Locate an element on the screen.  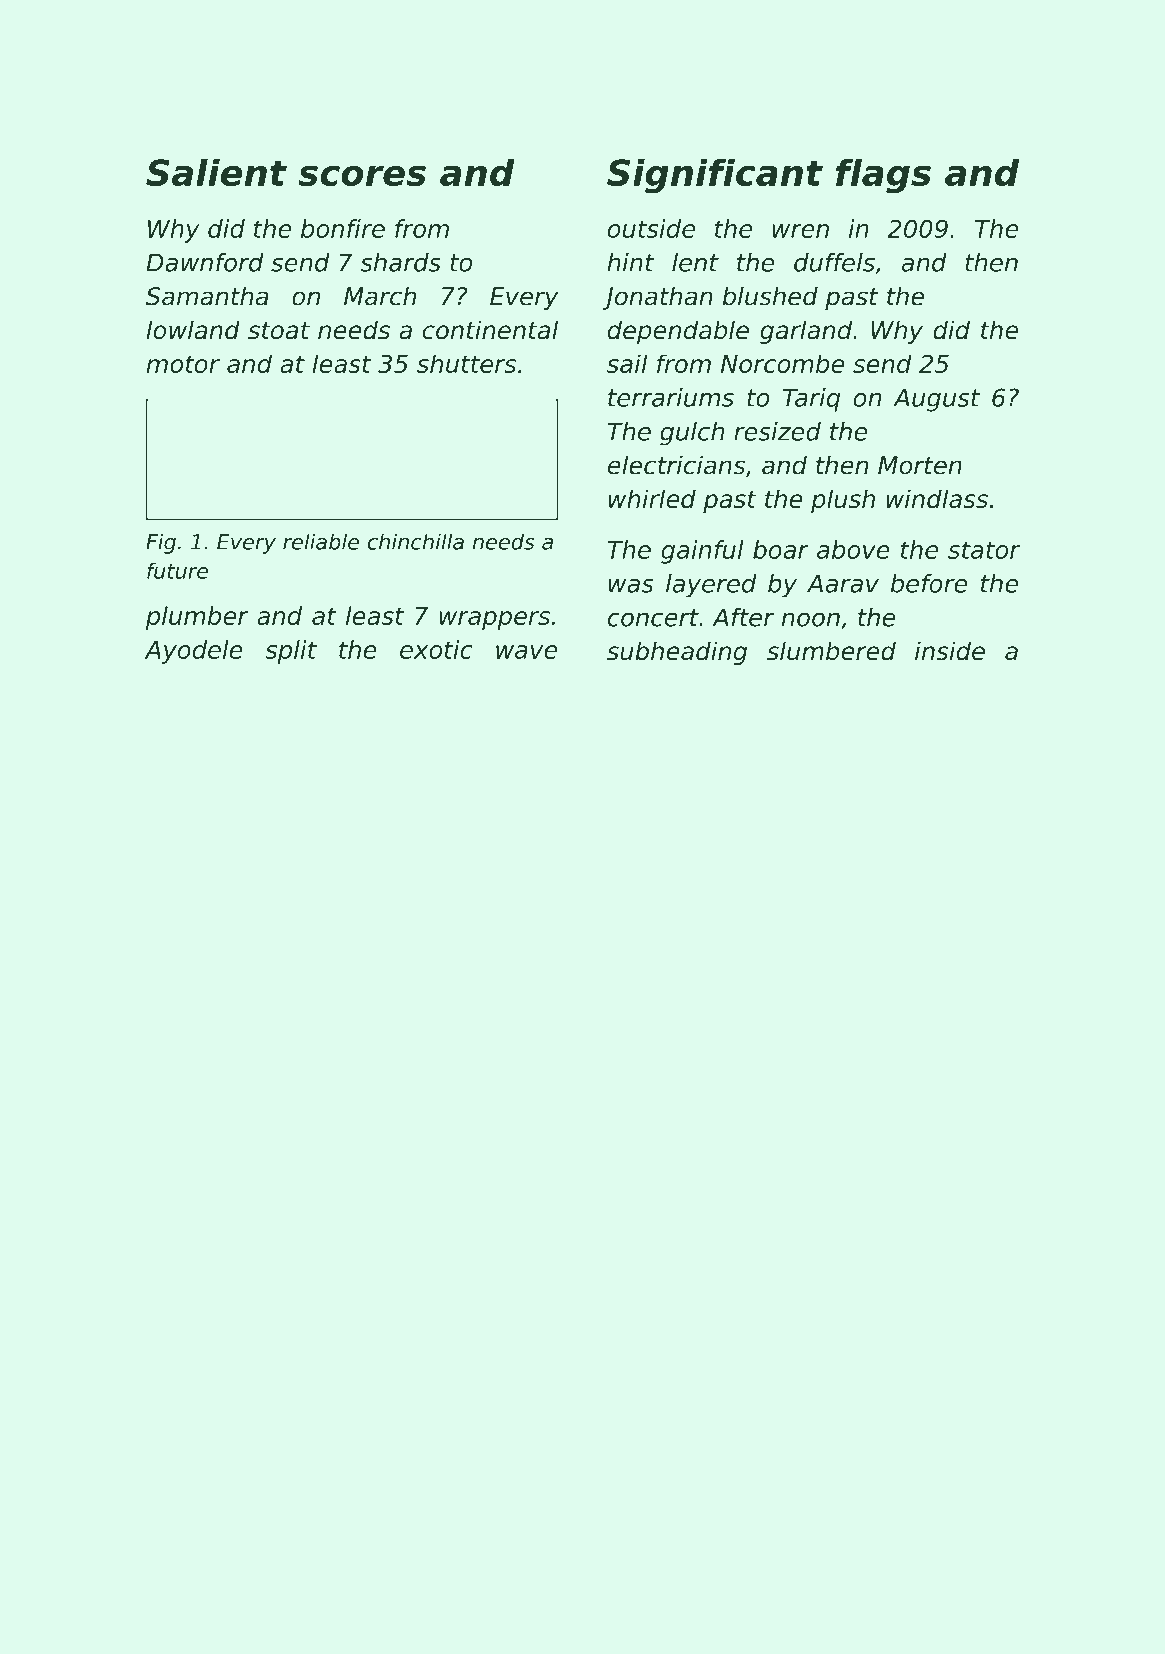
flags is located at coordinates (883, 176).
